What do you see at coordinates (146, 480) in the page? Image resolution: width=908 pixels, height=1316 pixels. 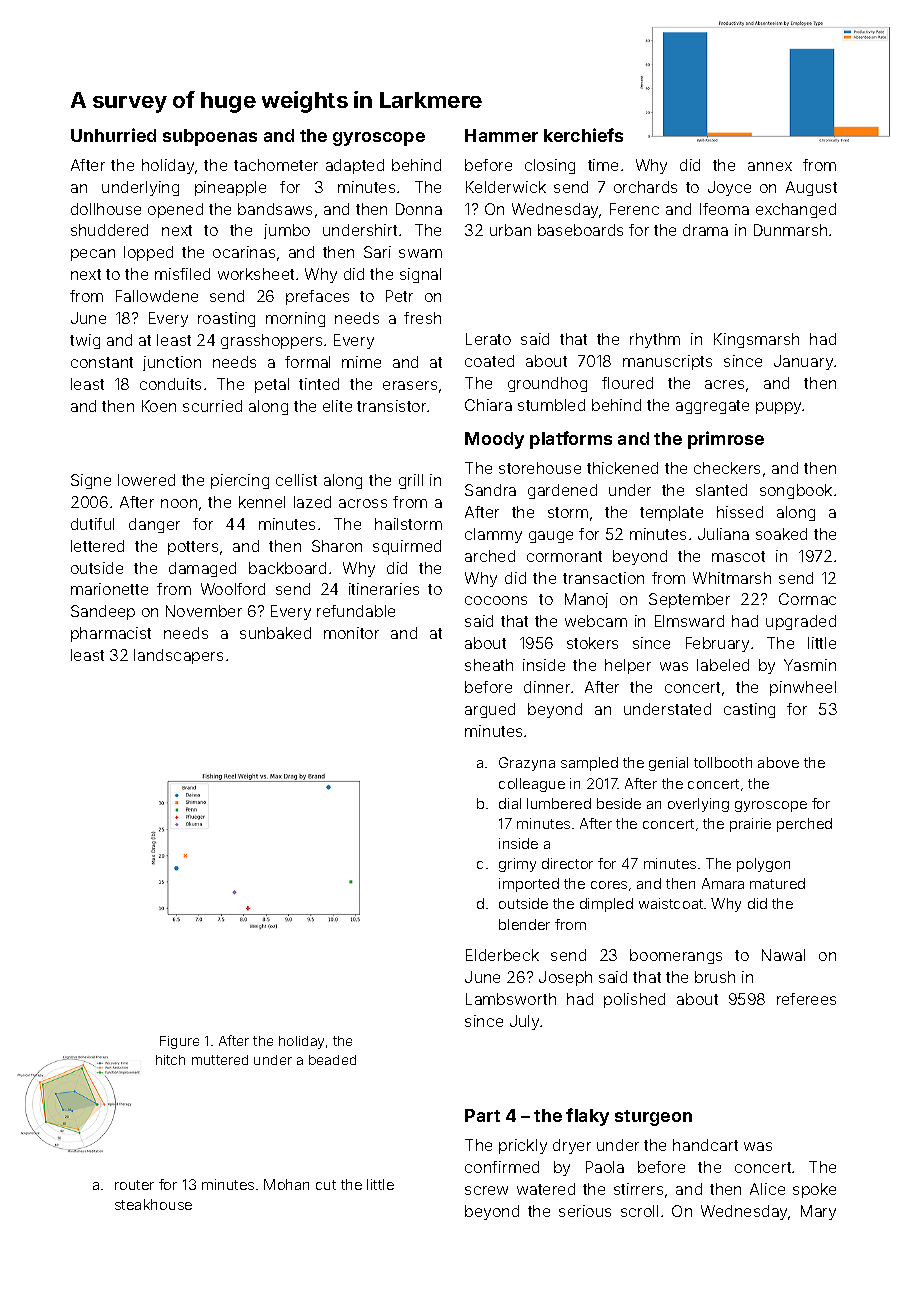 I see `lowered` at bounding box center [146, 480].
